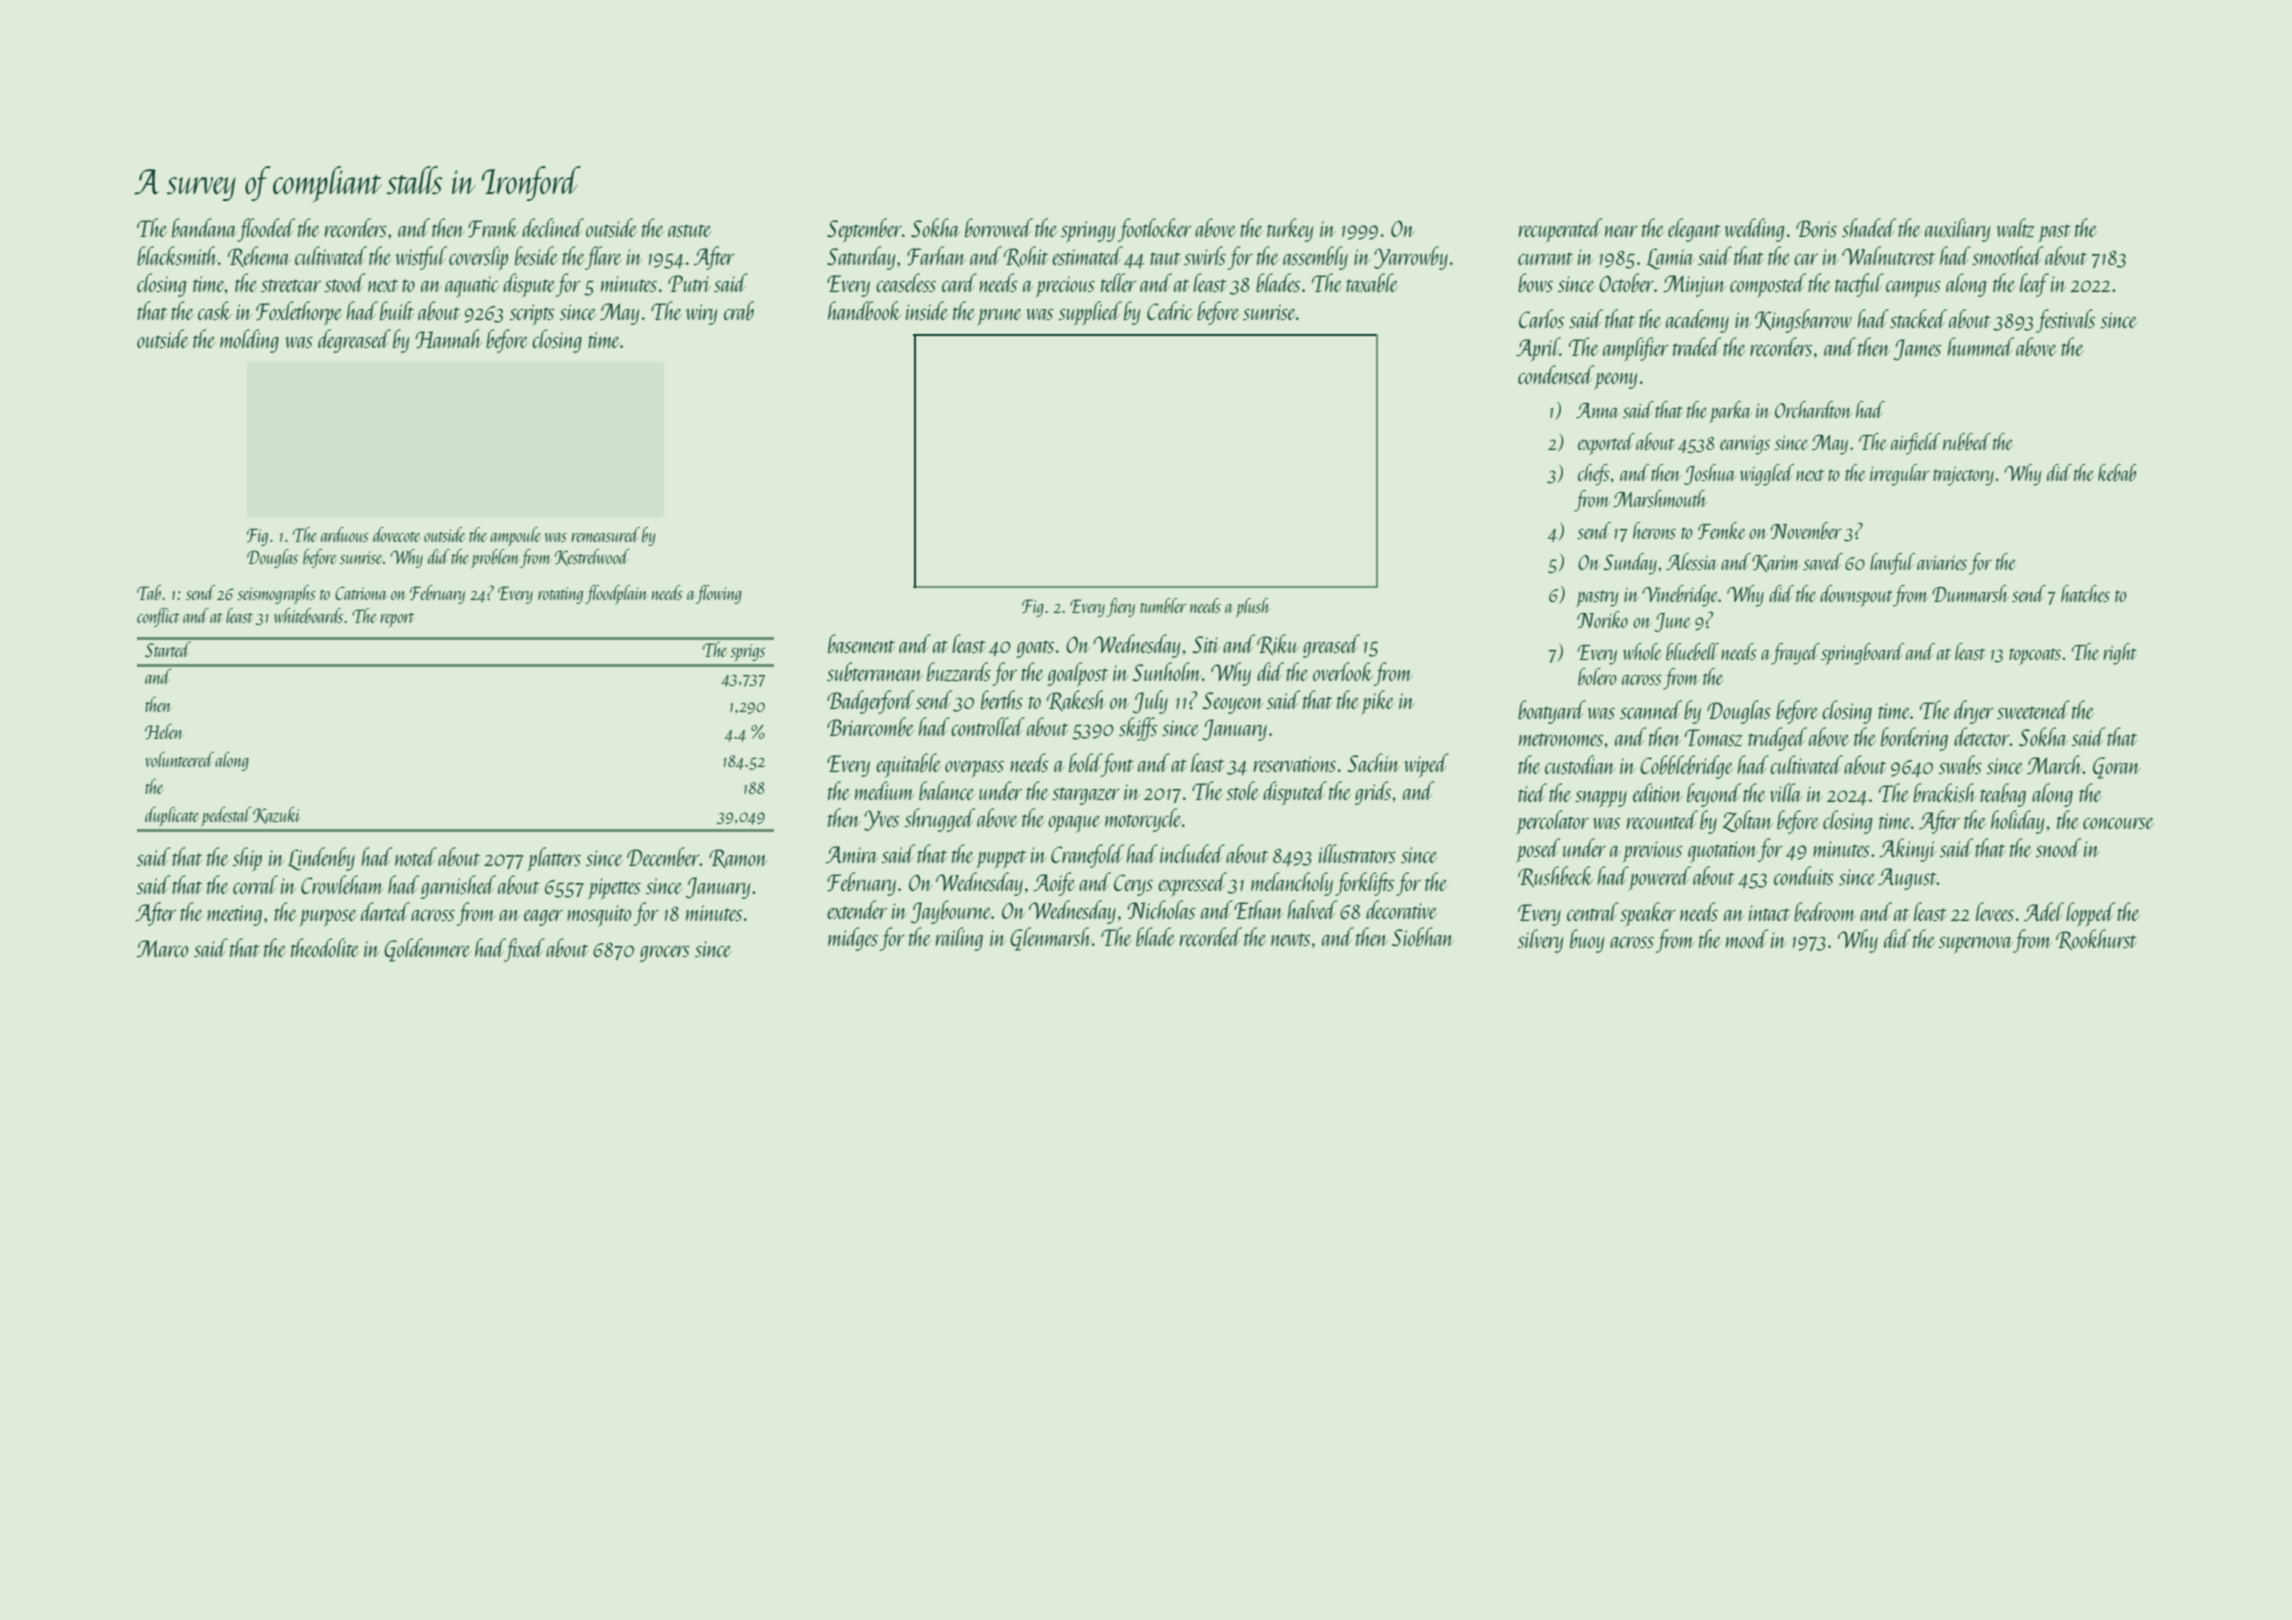 This screenshot has width=2292, height=1620. What do you see at coordinates (324, 947) in the screenshot?
I see `theodolite` at bounding box center [324, 947].
